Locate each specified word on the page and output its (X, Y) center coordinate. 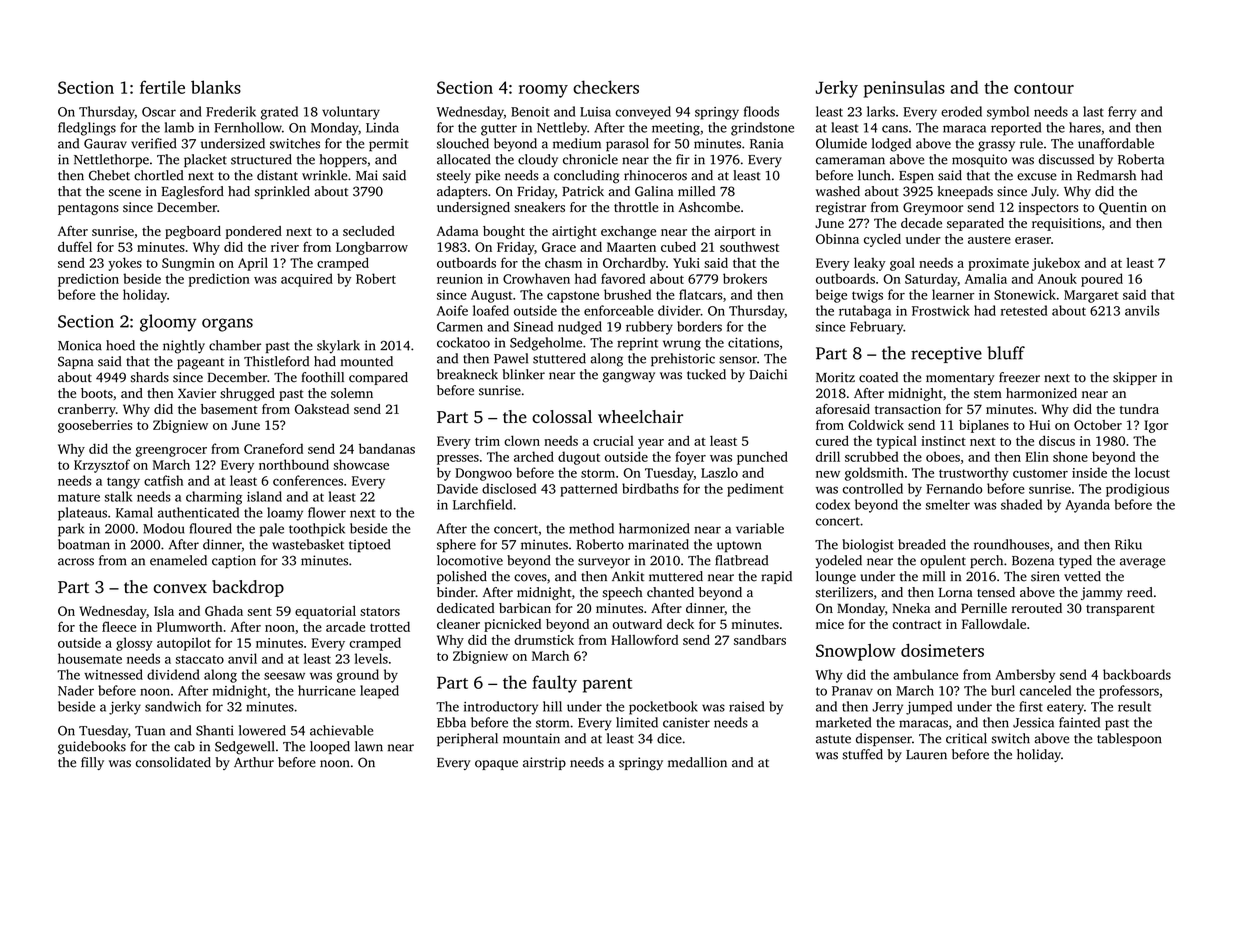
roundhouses (1011, 544)
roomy (543, 91)
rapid (776, 577)
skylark (338, 347)
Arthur (254, 762)
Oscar (159, 112)
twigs (867, 296)
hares (1085, 127)
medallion (697, 762)
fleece (119, 626)
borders (699, 326)
